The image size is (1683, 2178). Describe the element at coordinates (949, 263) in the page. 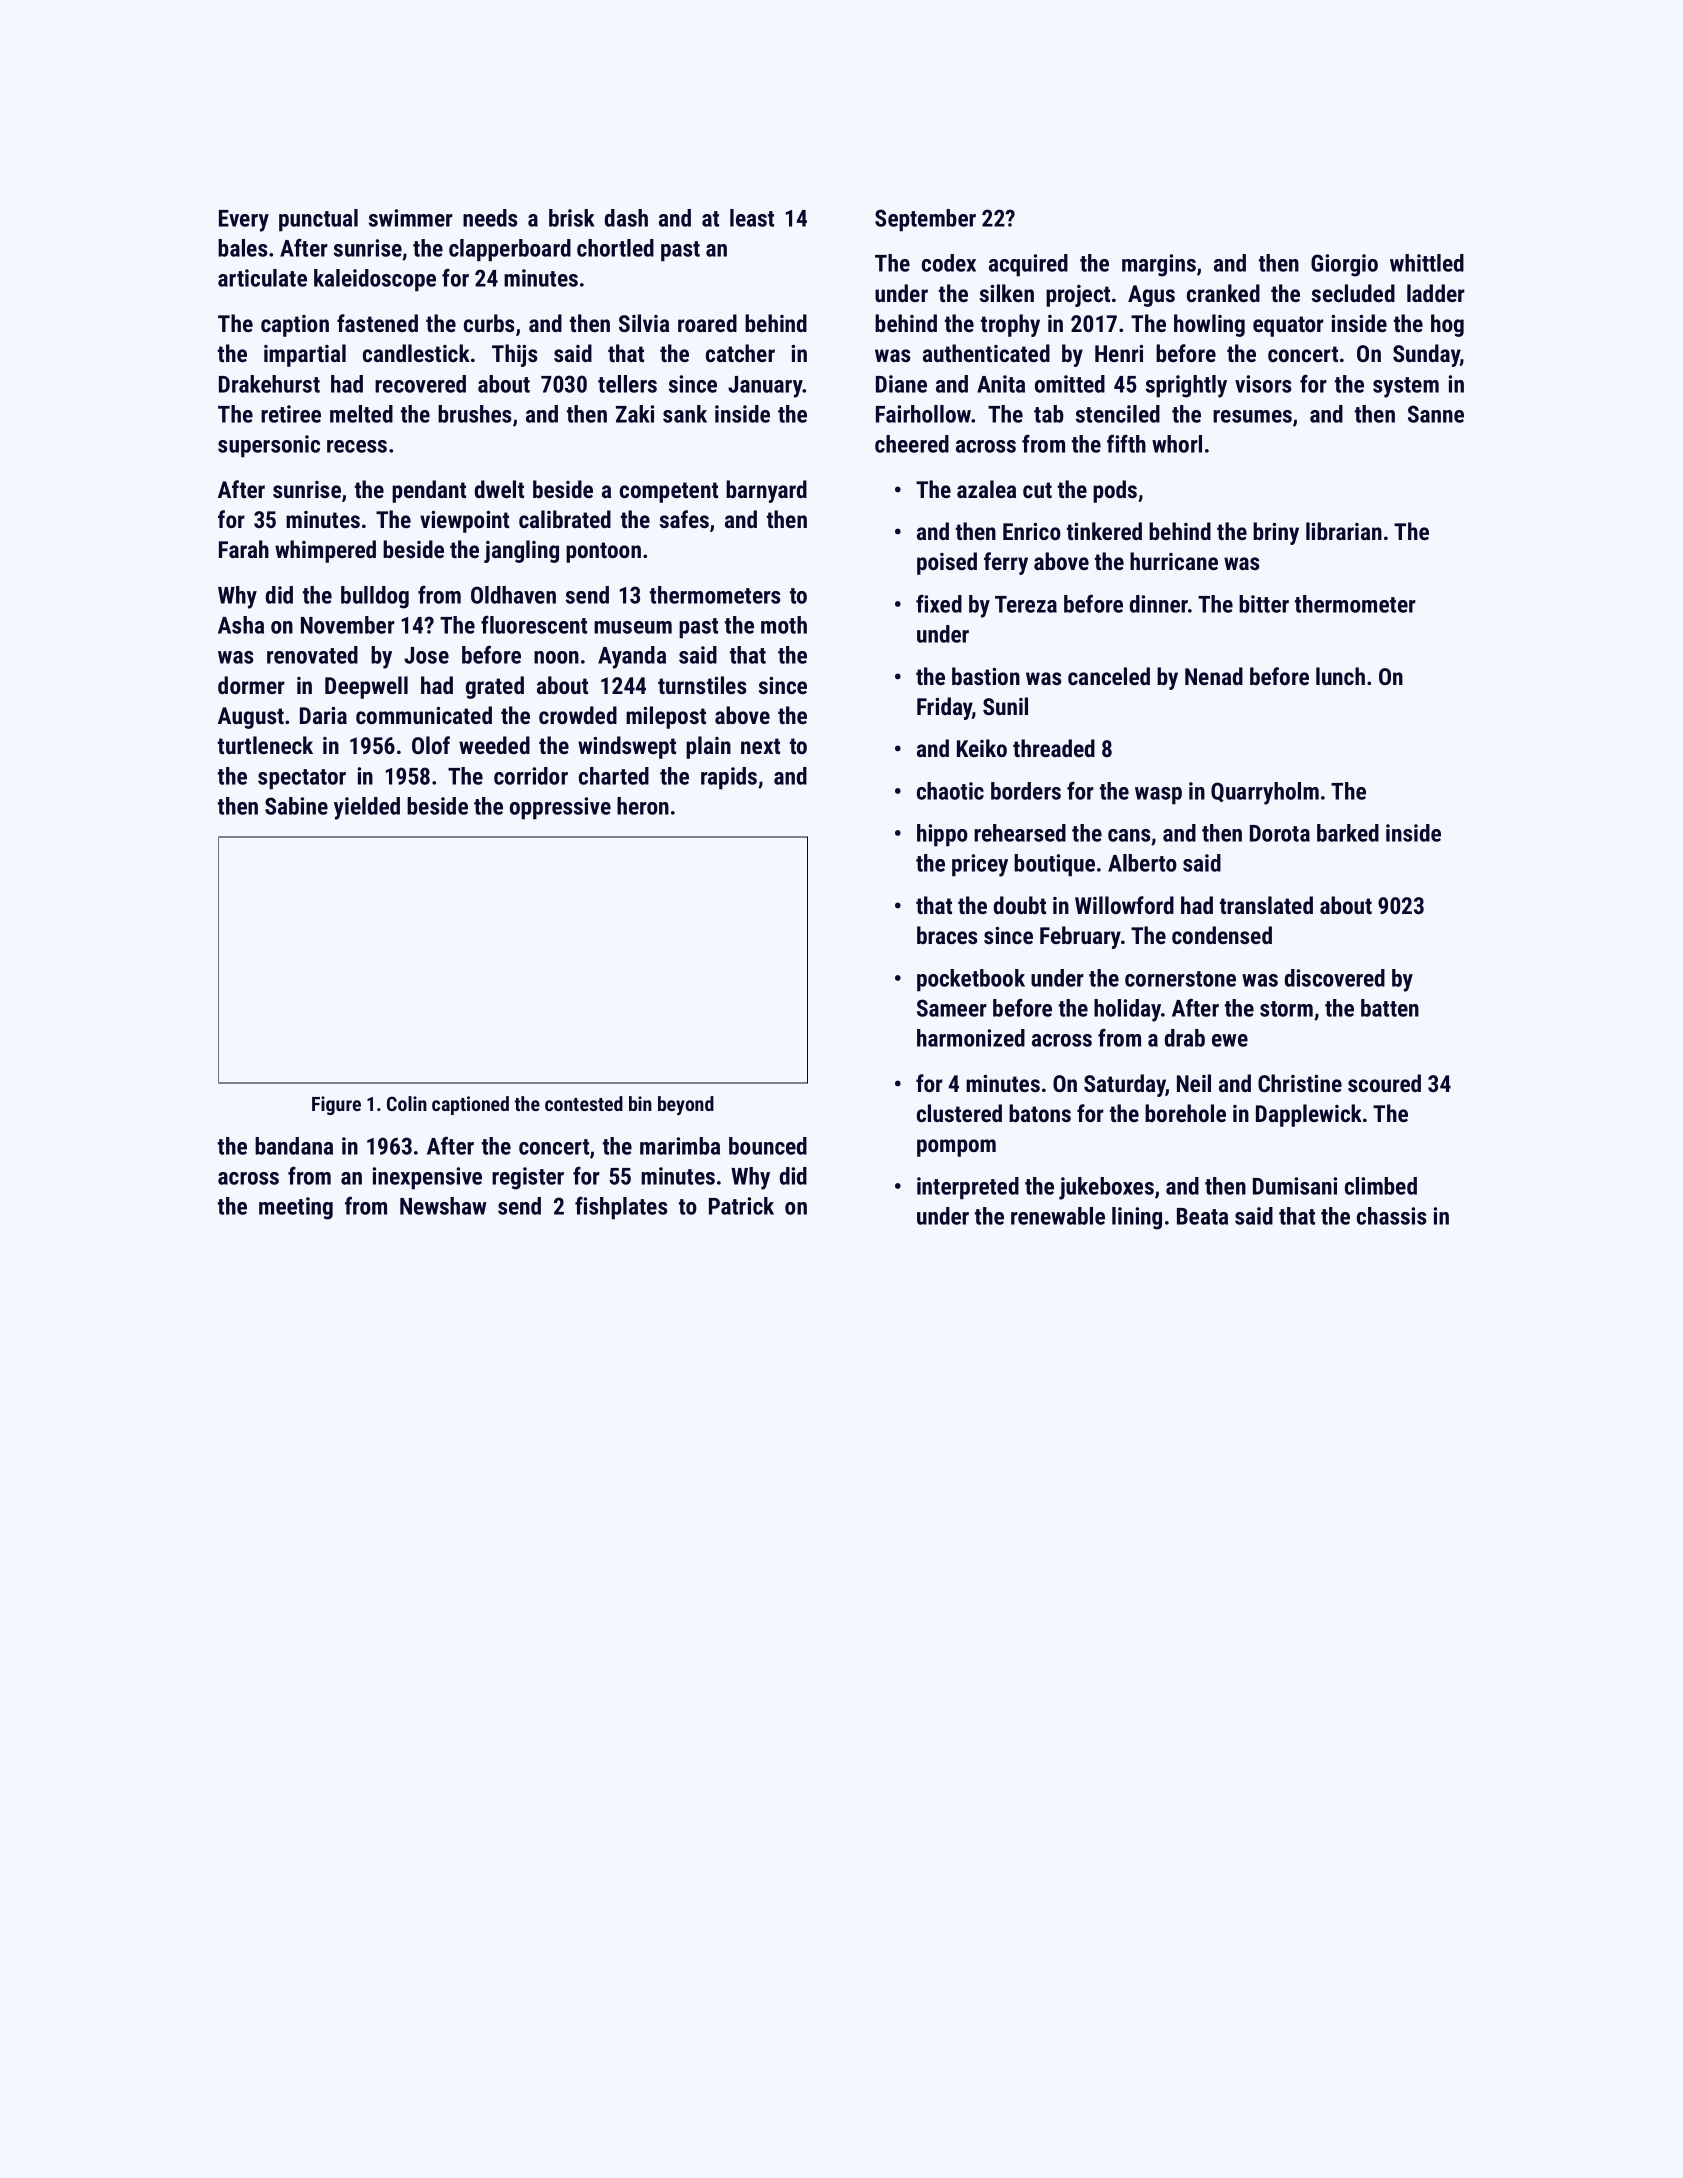

I see `codex` at that location.
